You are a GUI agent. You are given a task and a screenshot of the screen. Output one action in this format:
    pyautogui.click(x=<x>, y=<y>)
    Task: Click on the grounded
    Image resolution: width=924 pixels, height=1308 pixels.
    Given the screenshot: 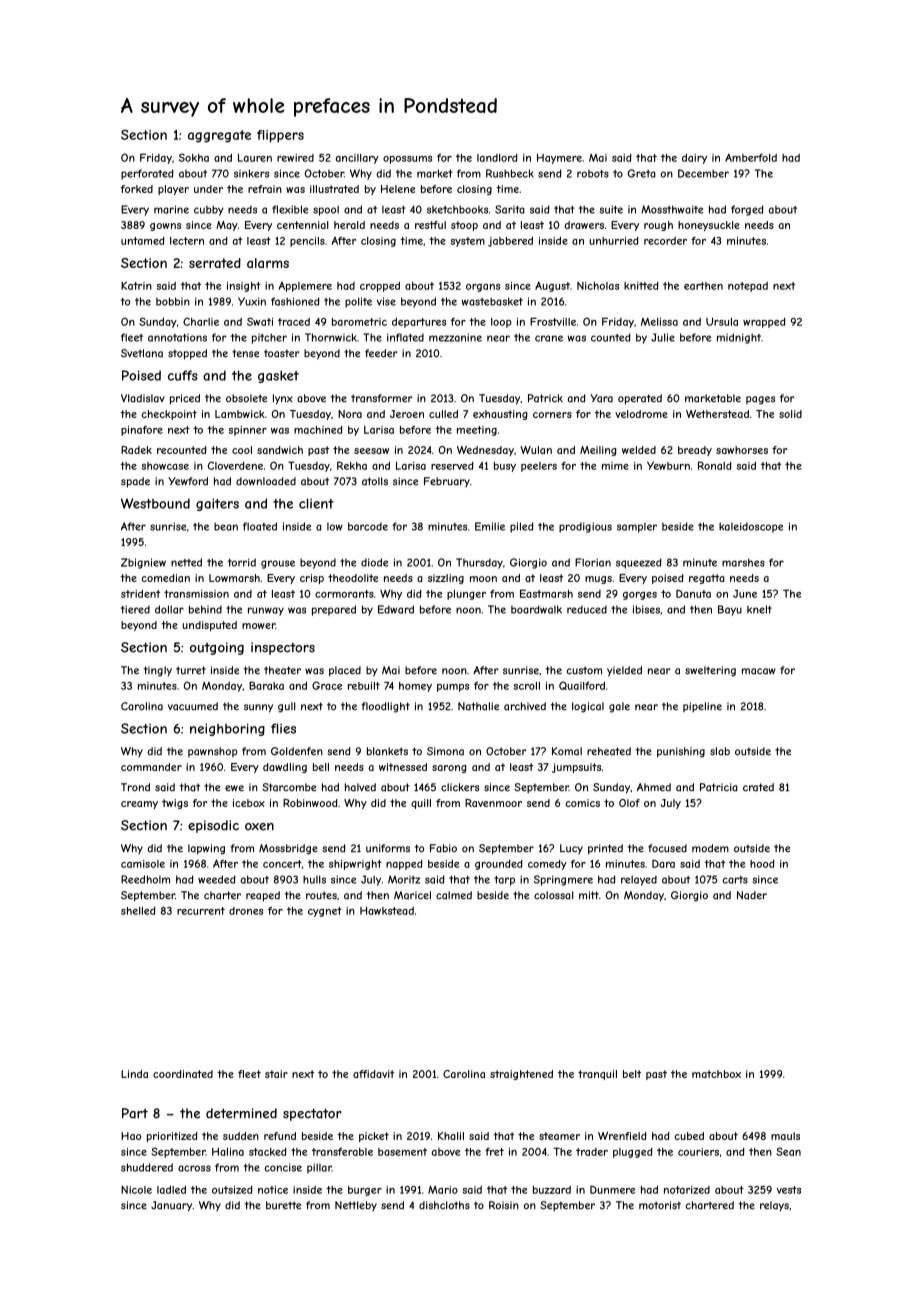 What is the action you would take?
    pyautogui.click(x=499, y=865)
